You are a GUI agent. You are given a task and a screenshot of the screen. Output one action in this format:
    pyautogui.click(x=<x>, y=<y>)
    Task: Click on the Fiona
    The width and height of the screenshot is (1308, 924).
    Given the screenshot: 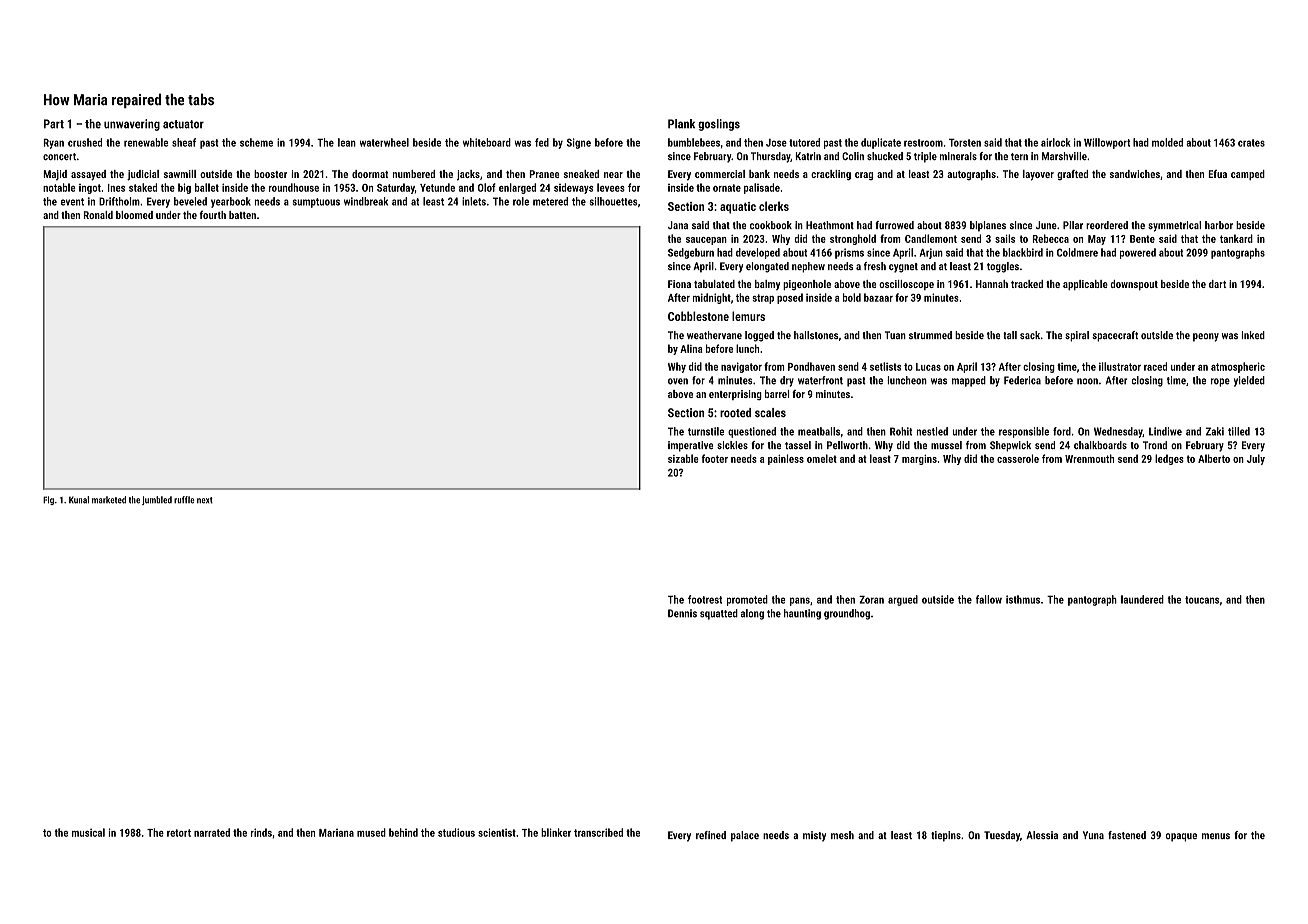 What is the action you would take?
    pyautogui.click(x=679, y=284)
